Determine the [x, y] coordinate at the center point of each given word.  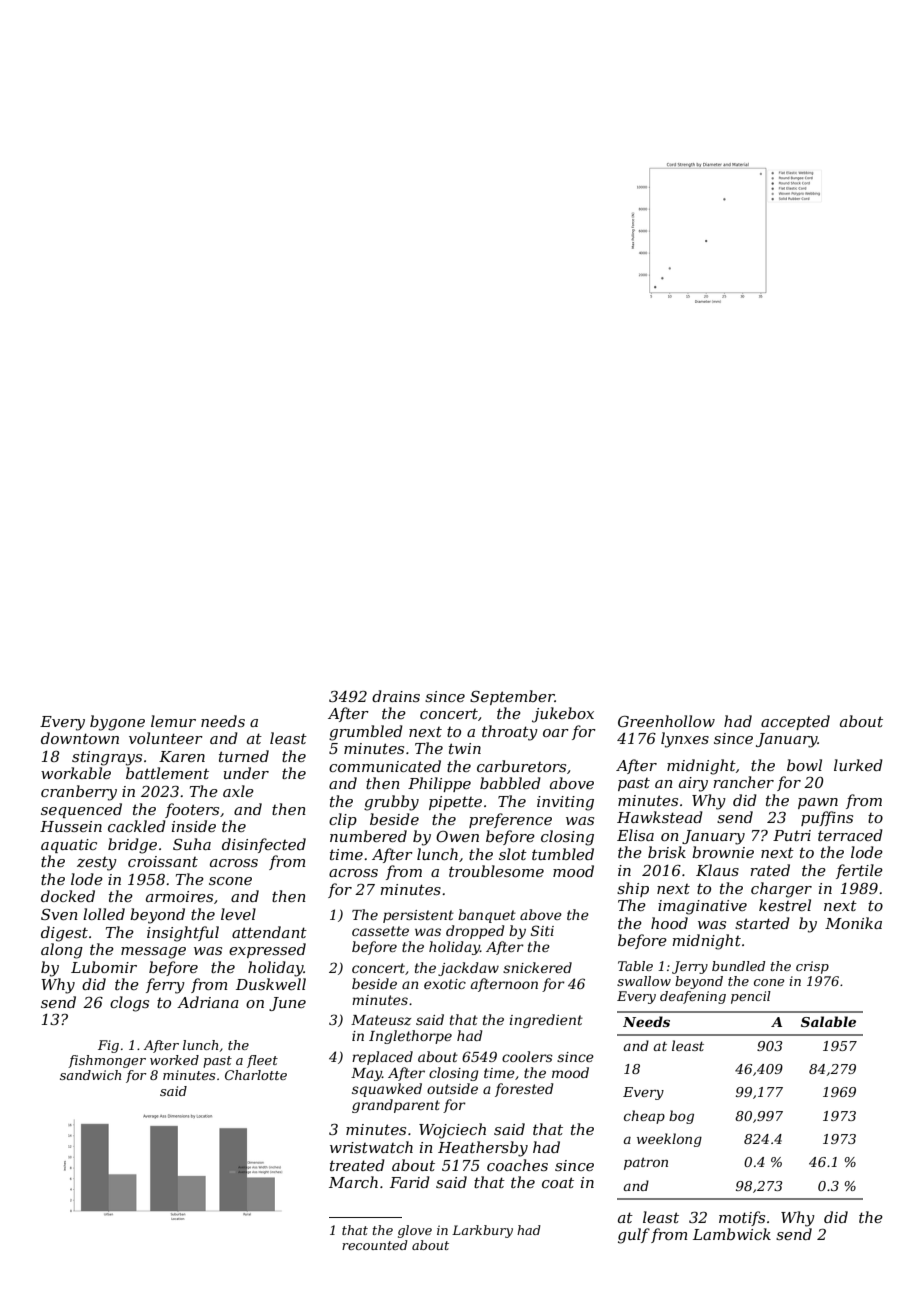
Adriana [208, 1002]
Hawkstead [660, 817]
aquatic [69, 846]
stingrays [107, 758]
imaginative [702, 907]
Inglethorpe [410, 1037]
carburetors [521, 766]
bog [681, 1117]
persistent [418, 916]
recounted [375, 1245]
